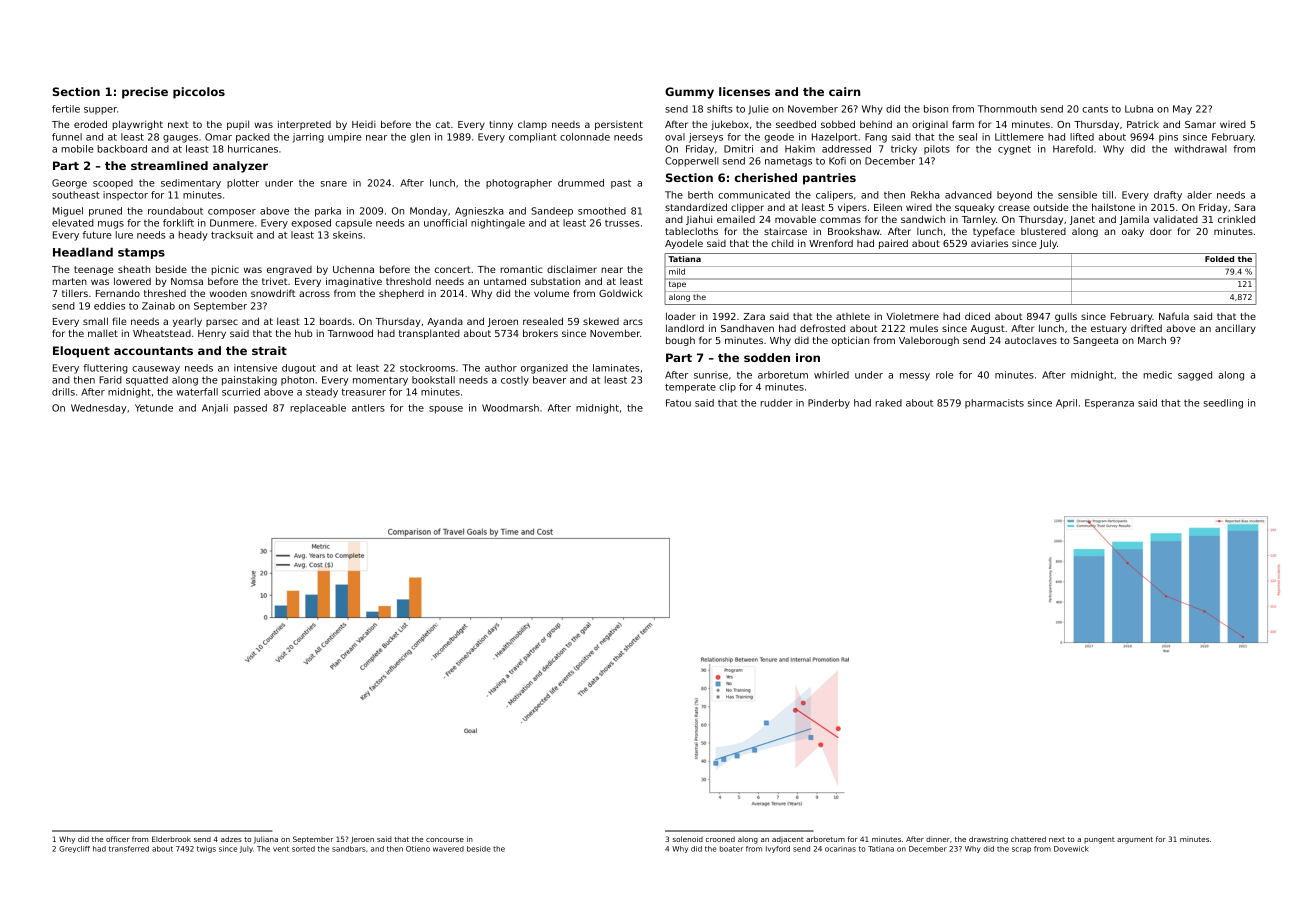 The image size is (1308, 924). Describe the element at coordinates (1223, 404) in the page. I see `seedling` at that location.
